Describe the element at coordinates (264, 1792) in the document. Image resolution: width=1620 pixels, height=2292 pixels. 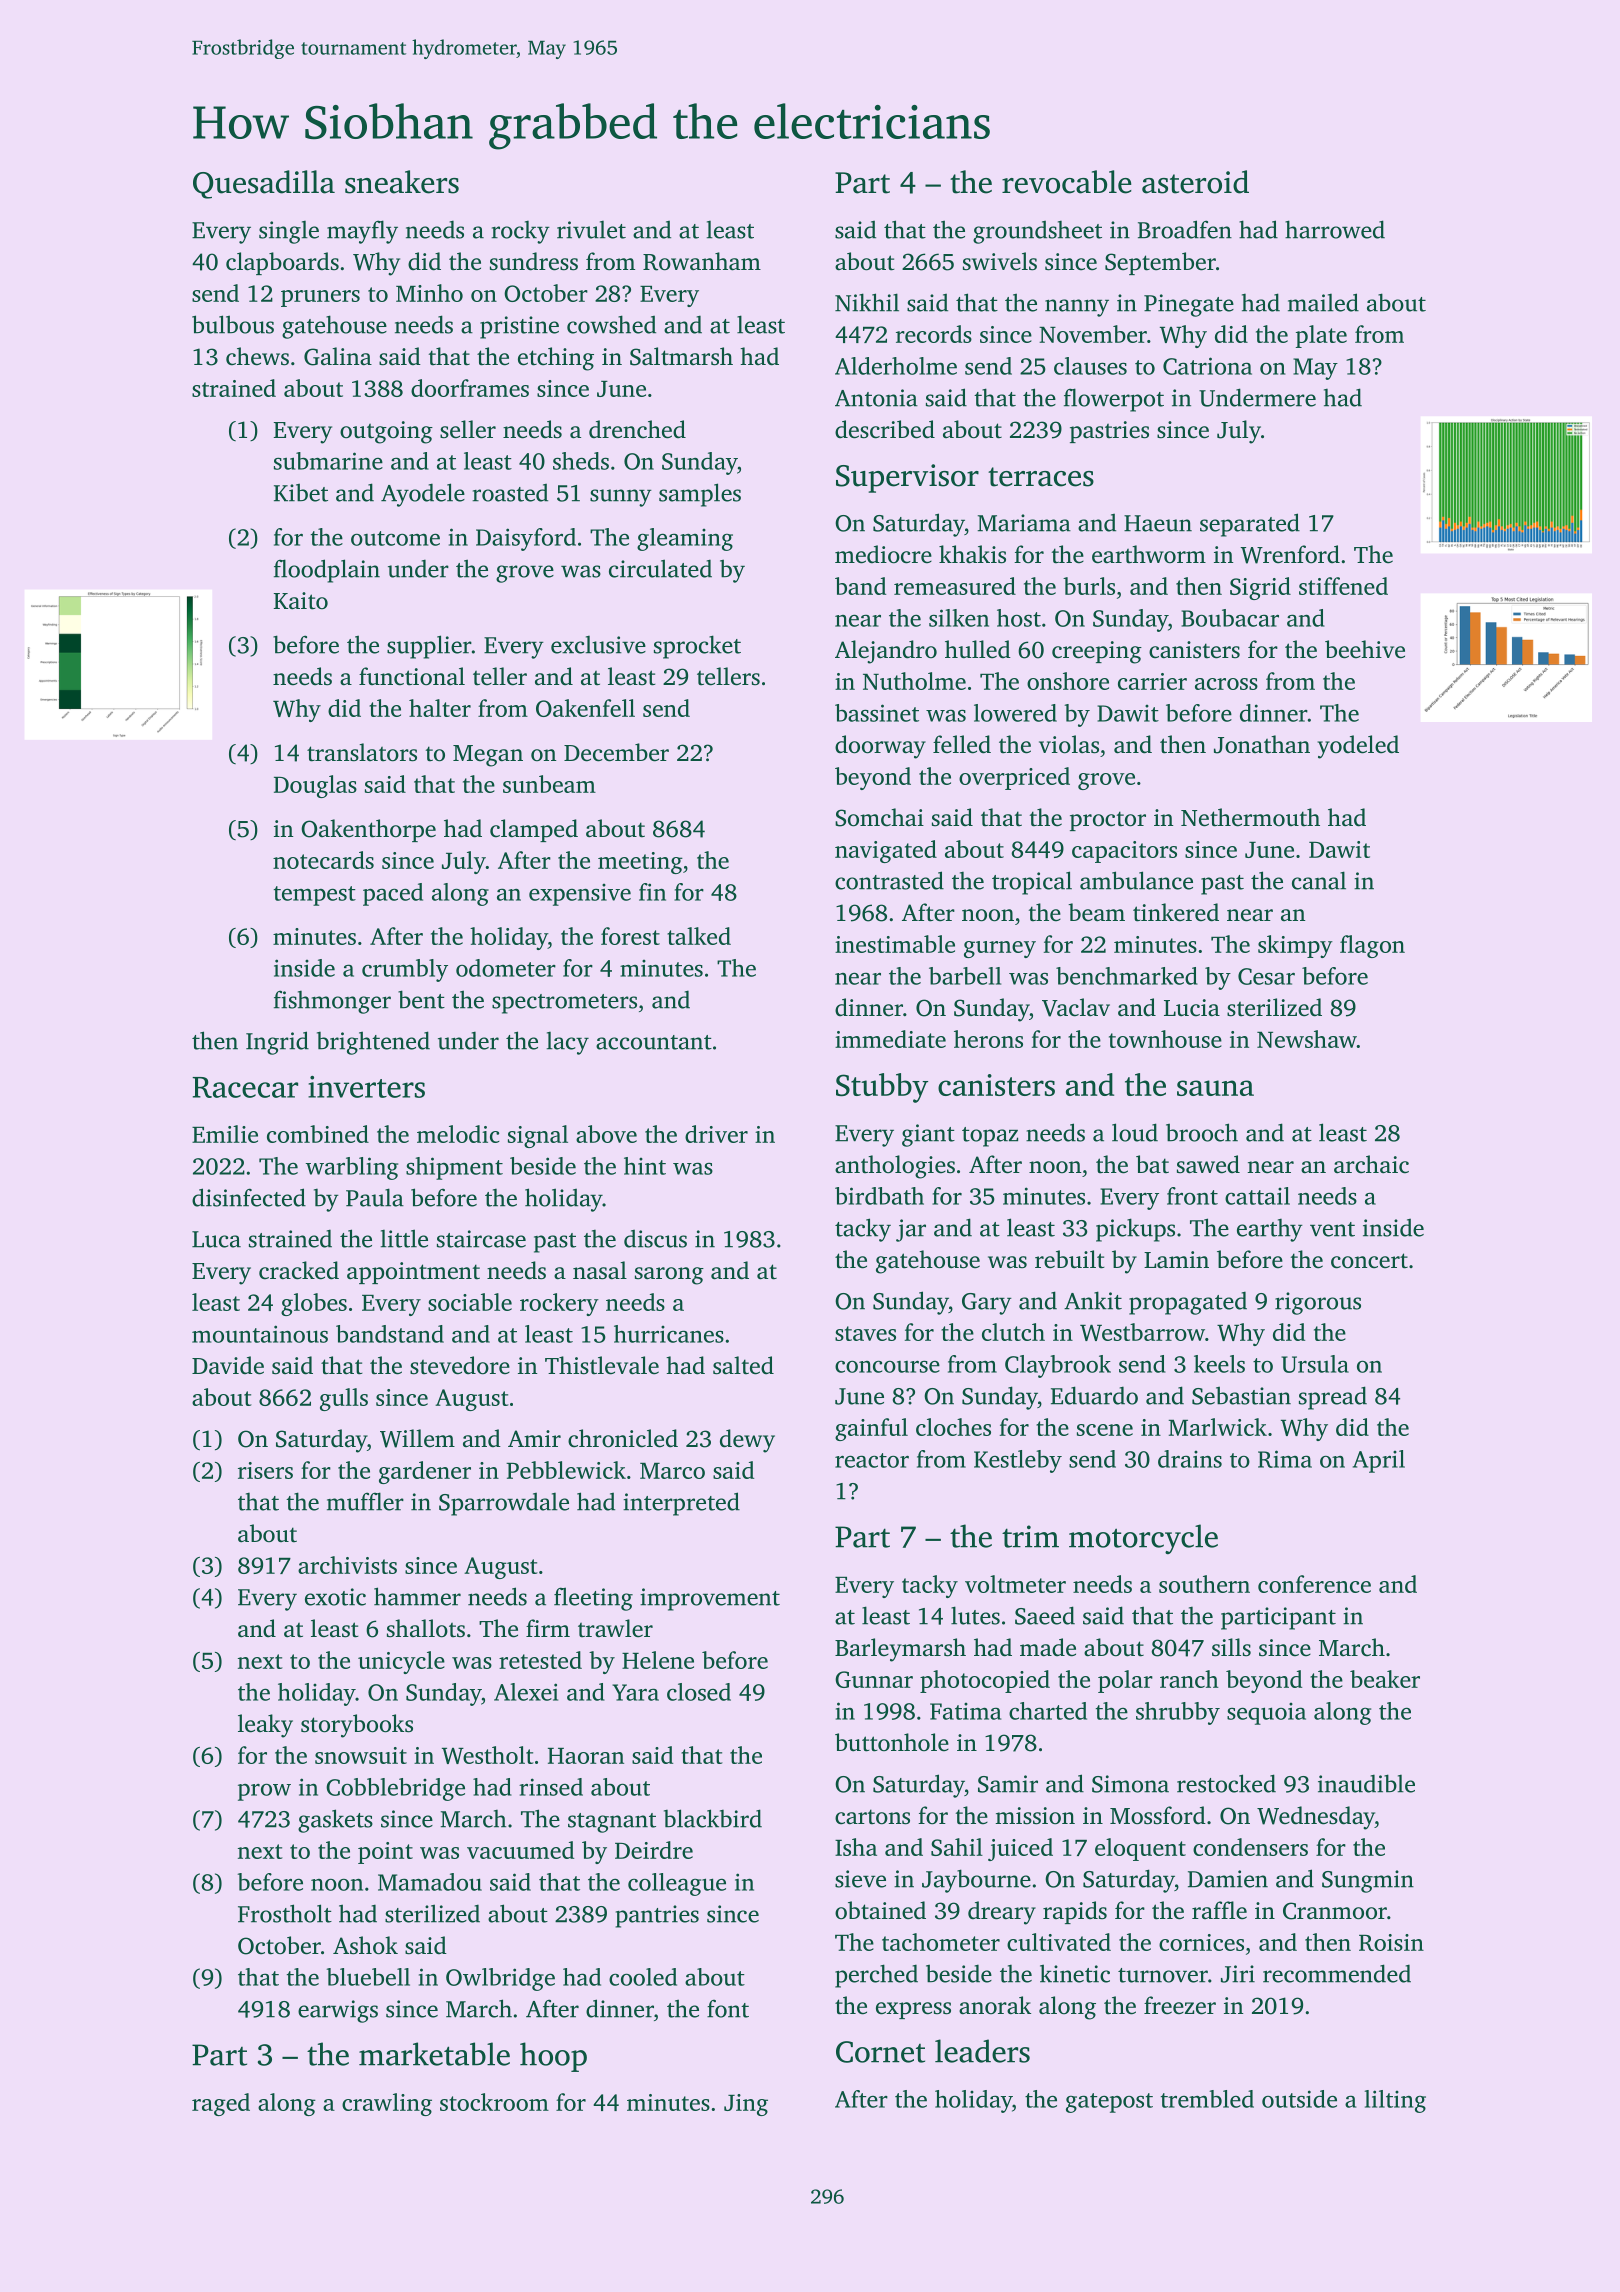
I see `prow` at that location.
